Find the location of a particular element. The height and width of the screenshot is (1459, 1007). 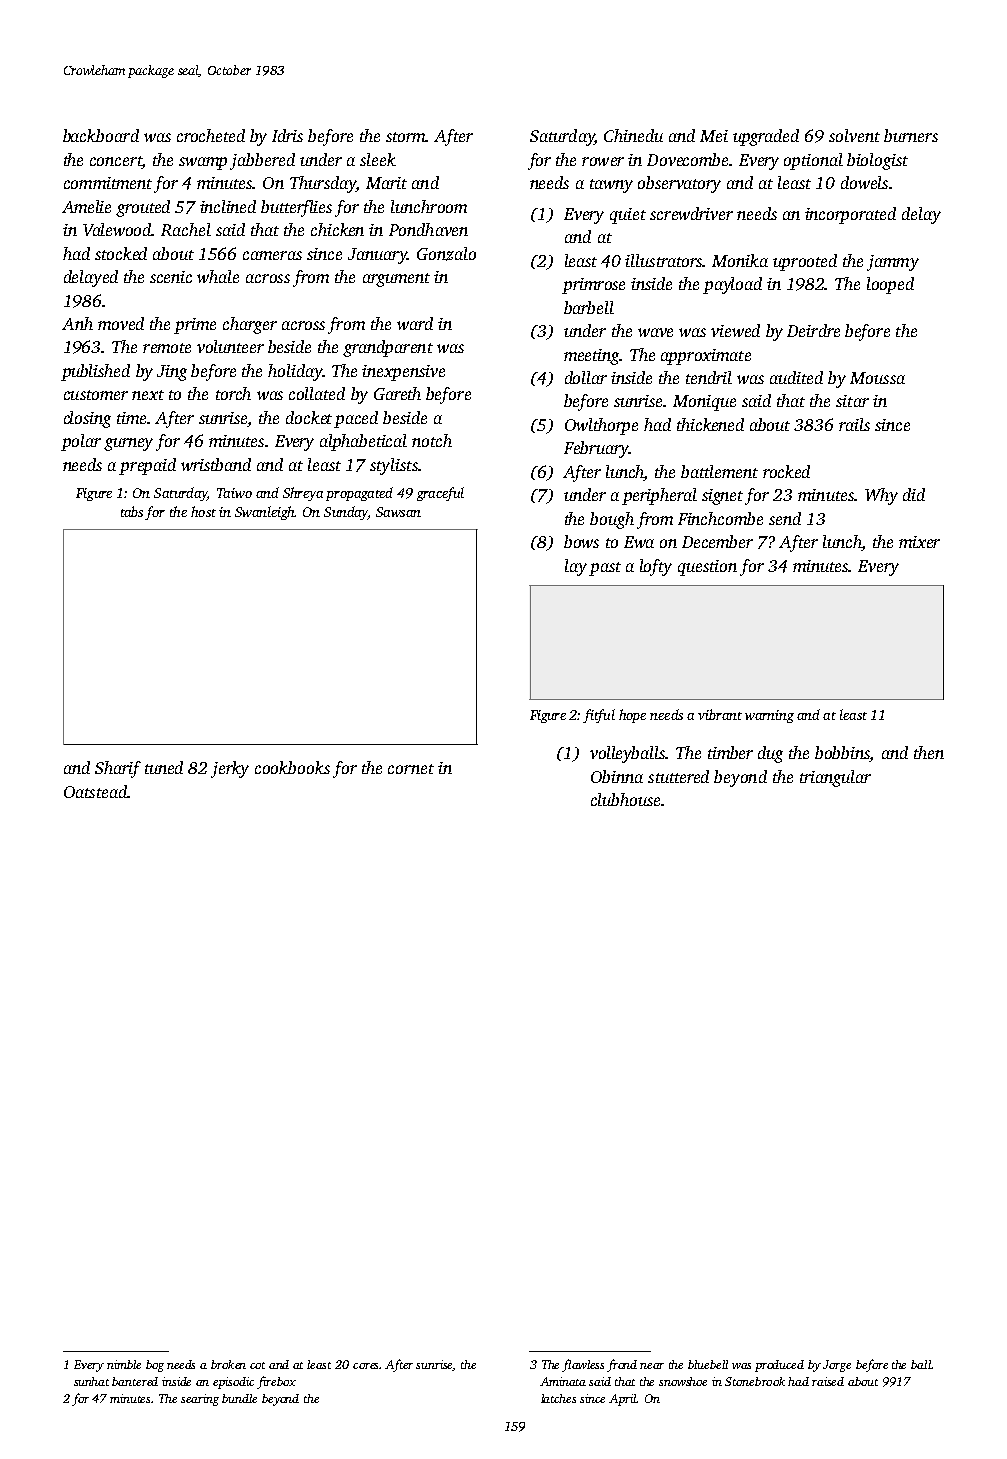

rower is located at coordinates (603, 161).
